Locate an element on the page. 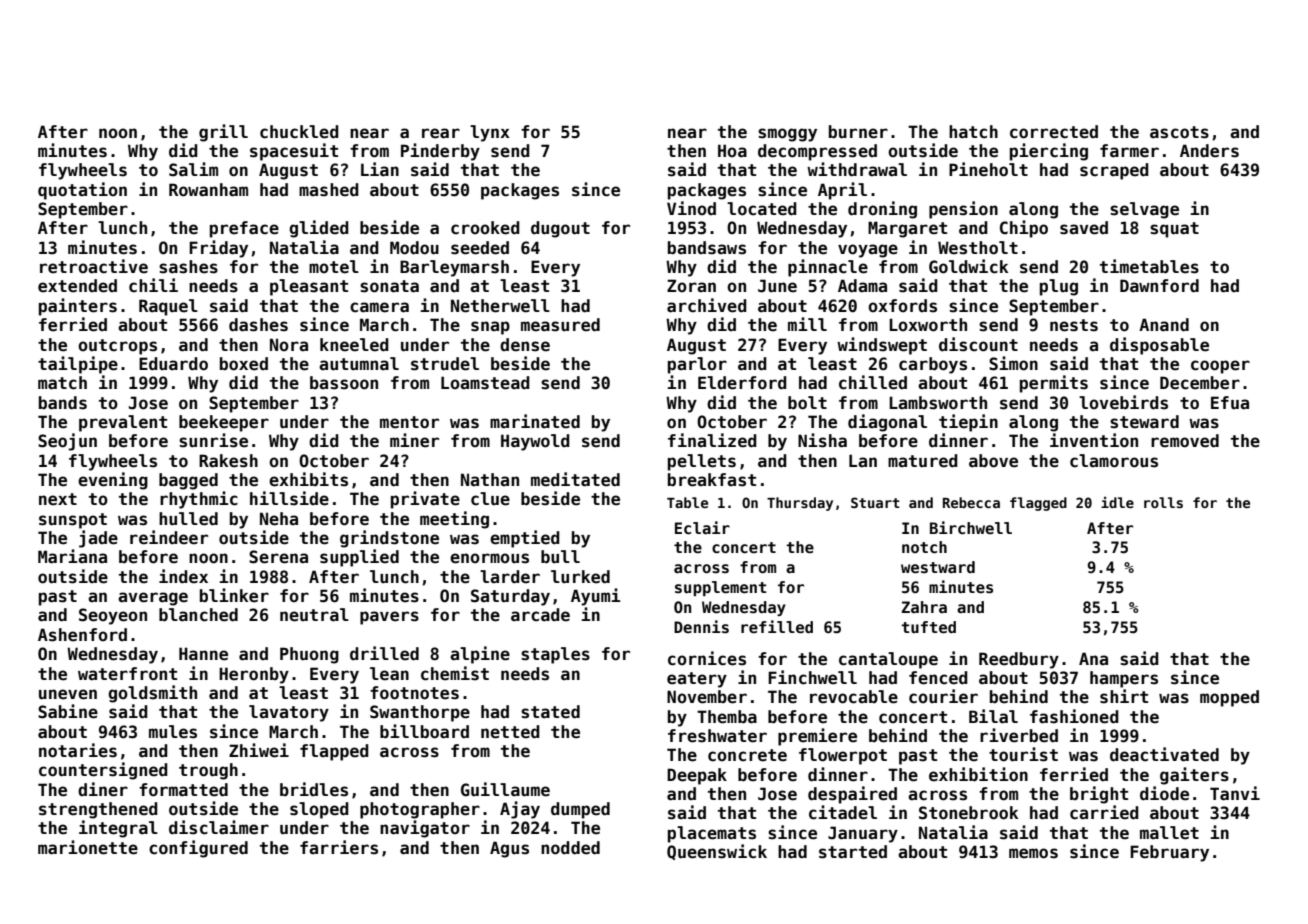 This image has height=924, width=1308. dense is located at coordinates (525, 345).
